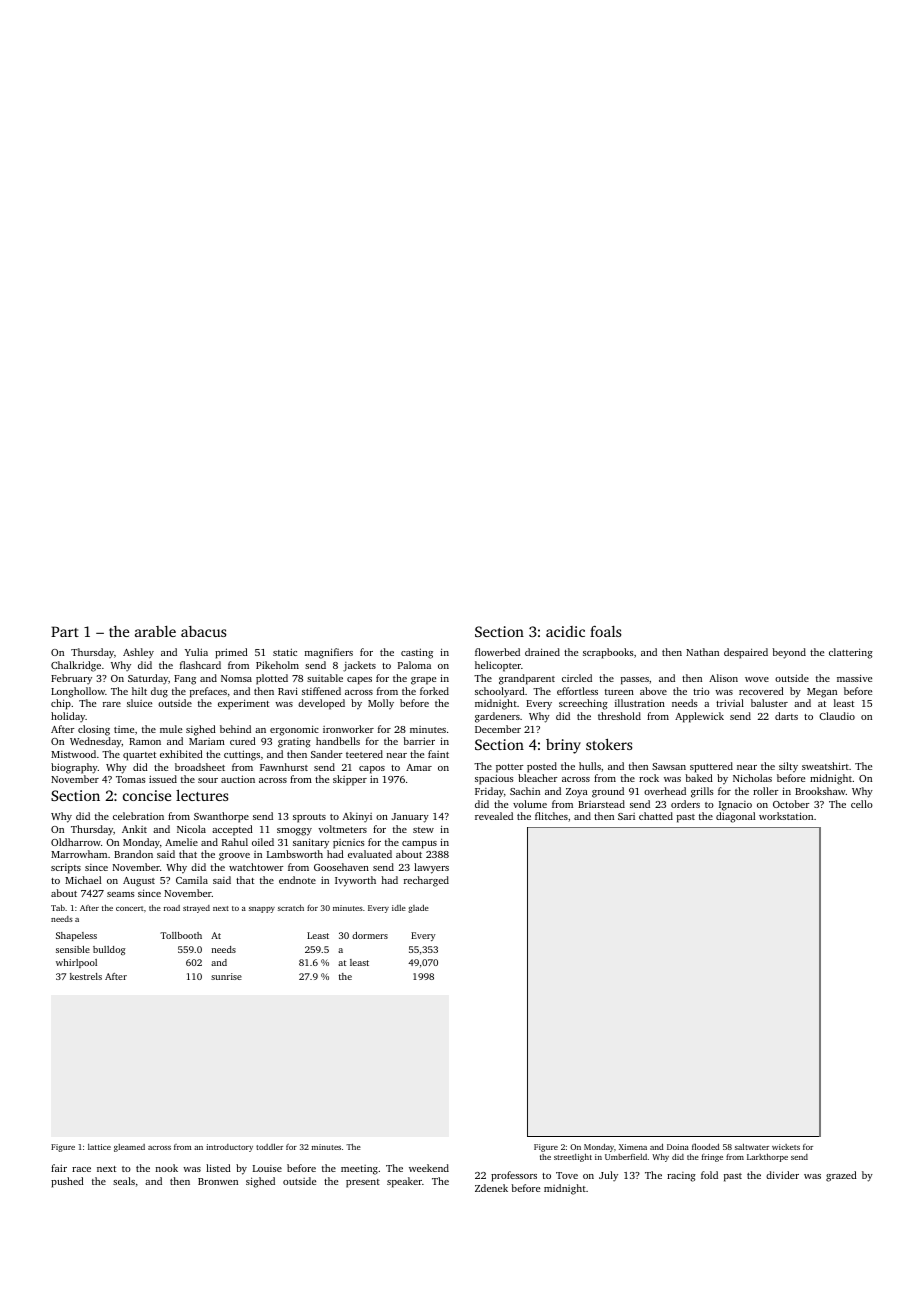 This screenshot has height=1308, width=924. I want to click on Bronwen, so click(218, 1181).
